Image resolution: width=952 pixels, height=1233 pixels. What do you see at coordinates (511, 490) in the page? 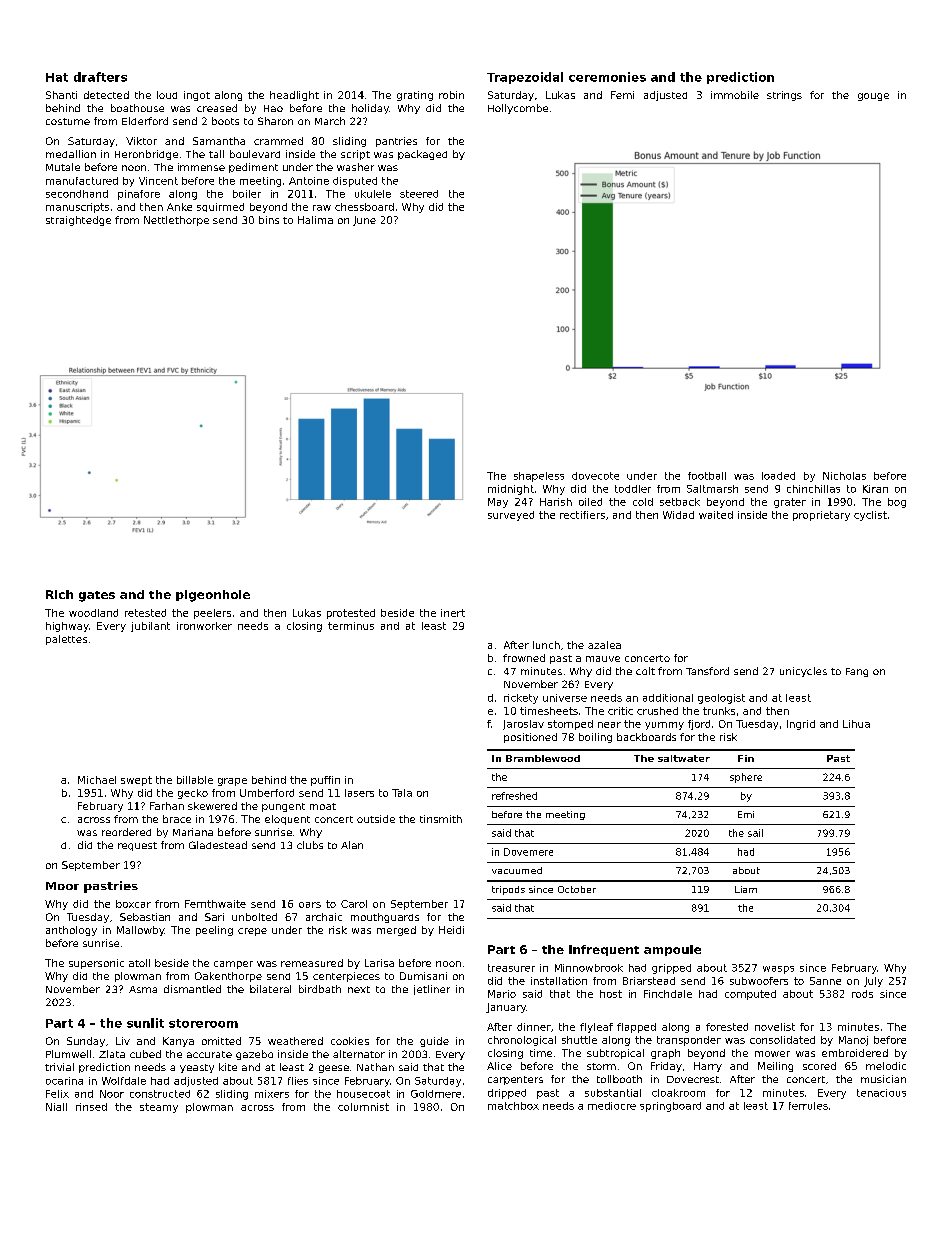
I see `midnight` at bounding box center [511, 490].
